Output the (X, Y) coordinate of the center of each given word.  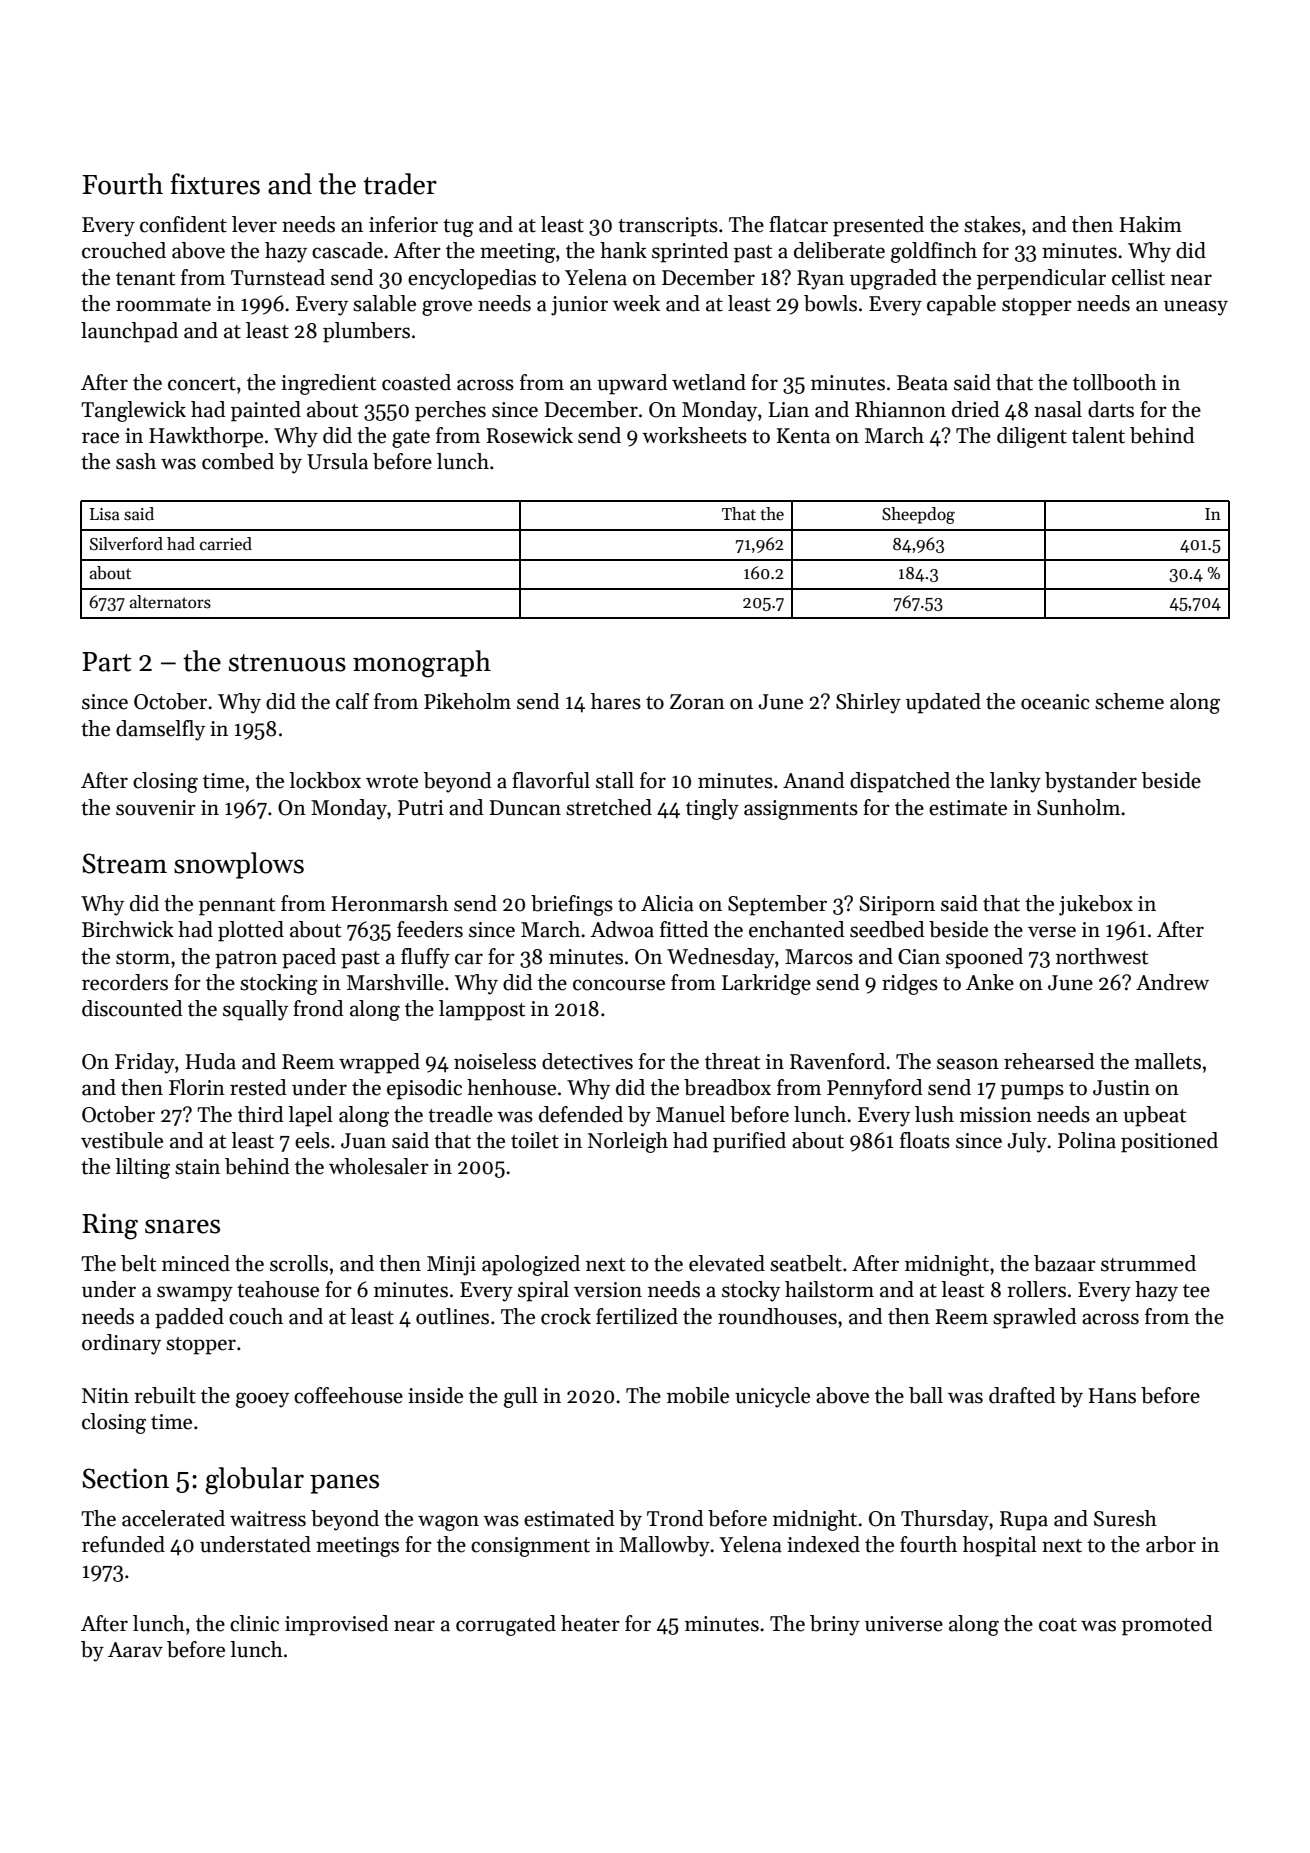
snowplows (239, 865)
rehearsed (1049, 1061)
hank (623, 250)
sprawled (1035, 1318)
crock (566, 1316)
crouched (124, 250)
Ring (110, 1226)
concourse (619, 985)
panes (344, 1484)
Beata (922, 383)
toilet (535, 1140)
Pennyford (875, 1089)
